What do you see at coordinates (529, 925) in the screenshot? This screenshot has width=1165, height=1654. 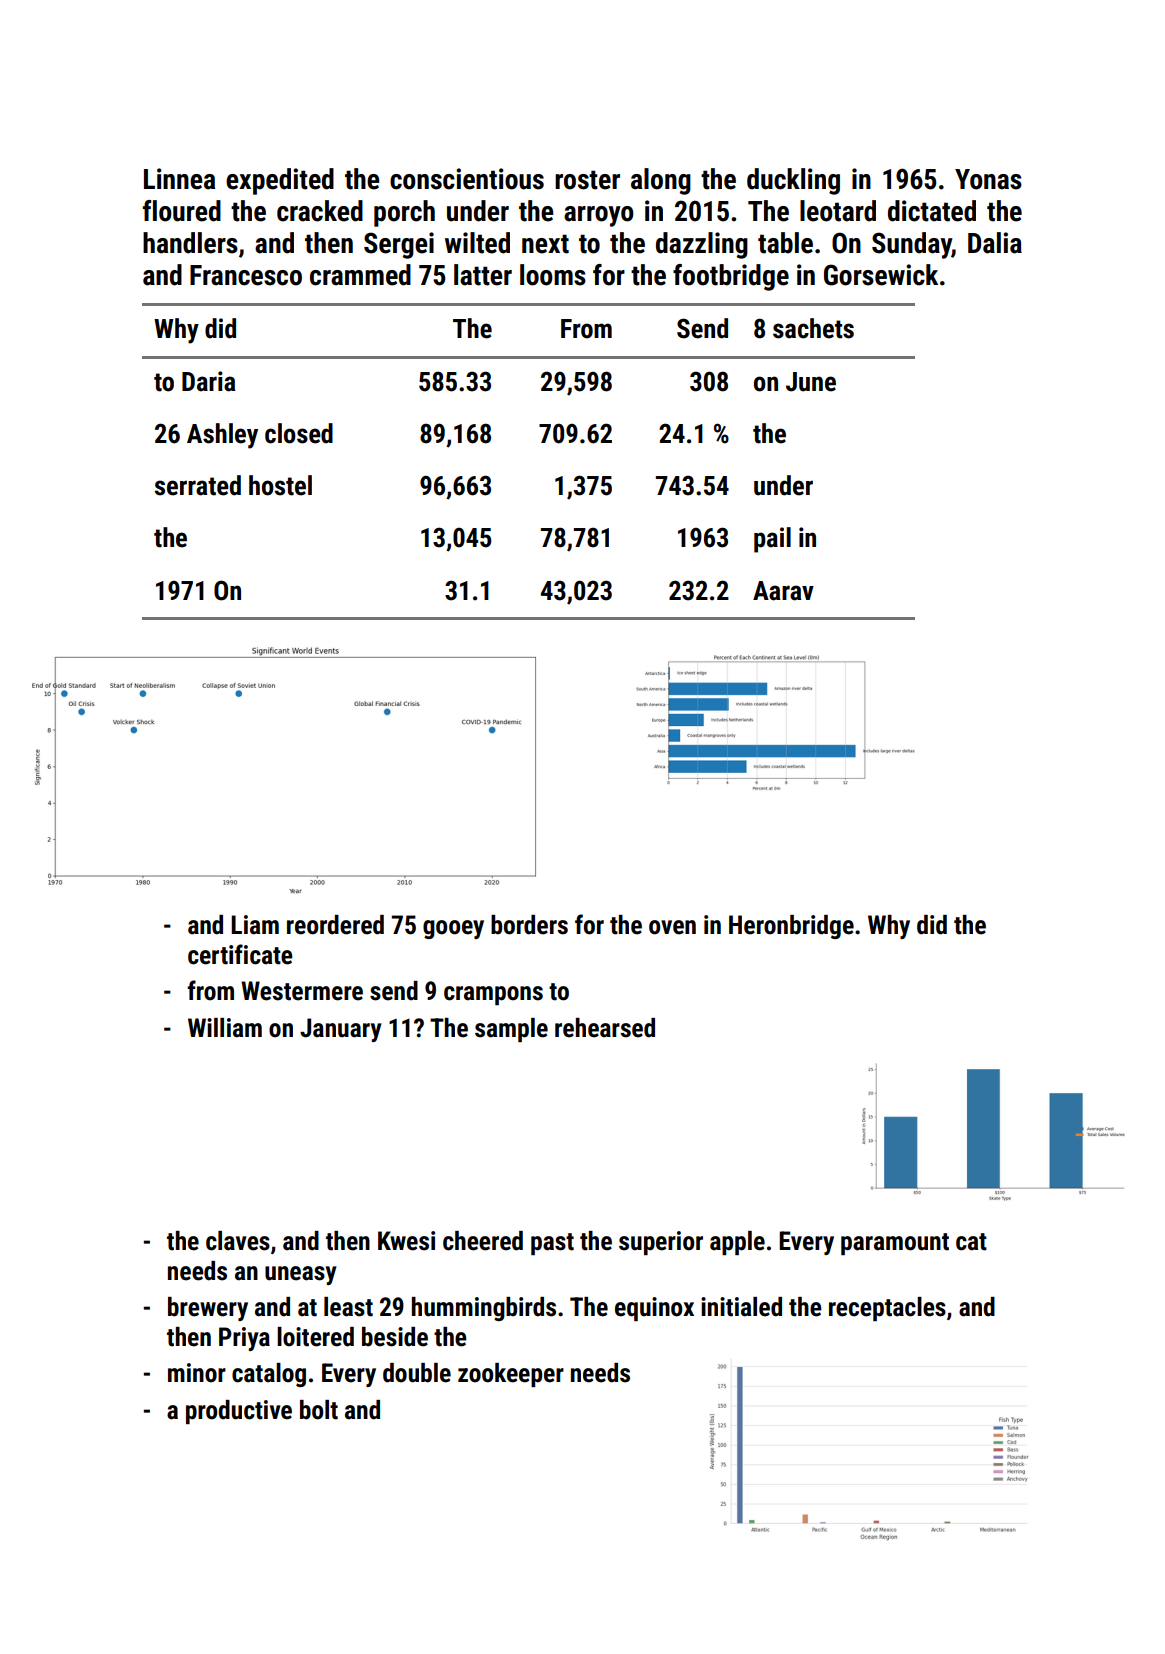 I see `borders` at bounding box center [529, 925].
